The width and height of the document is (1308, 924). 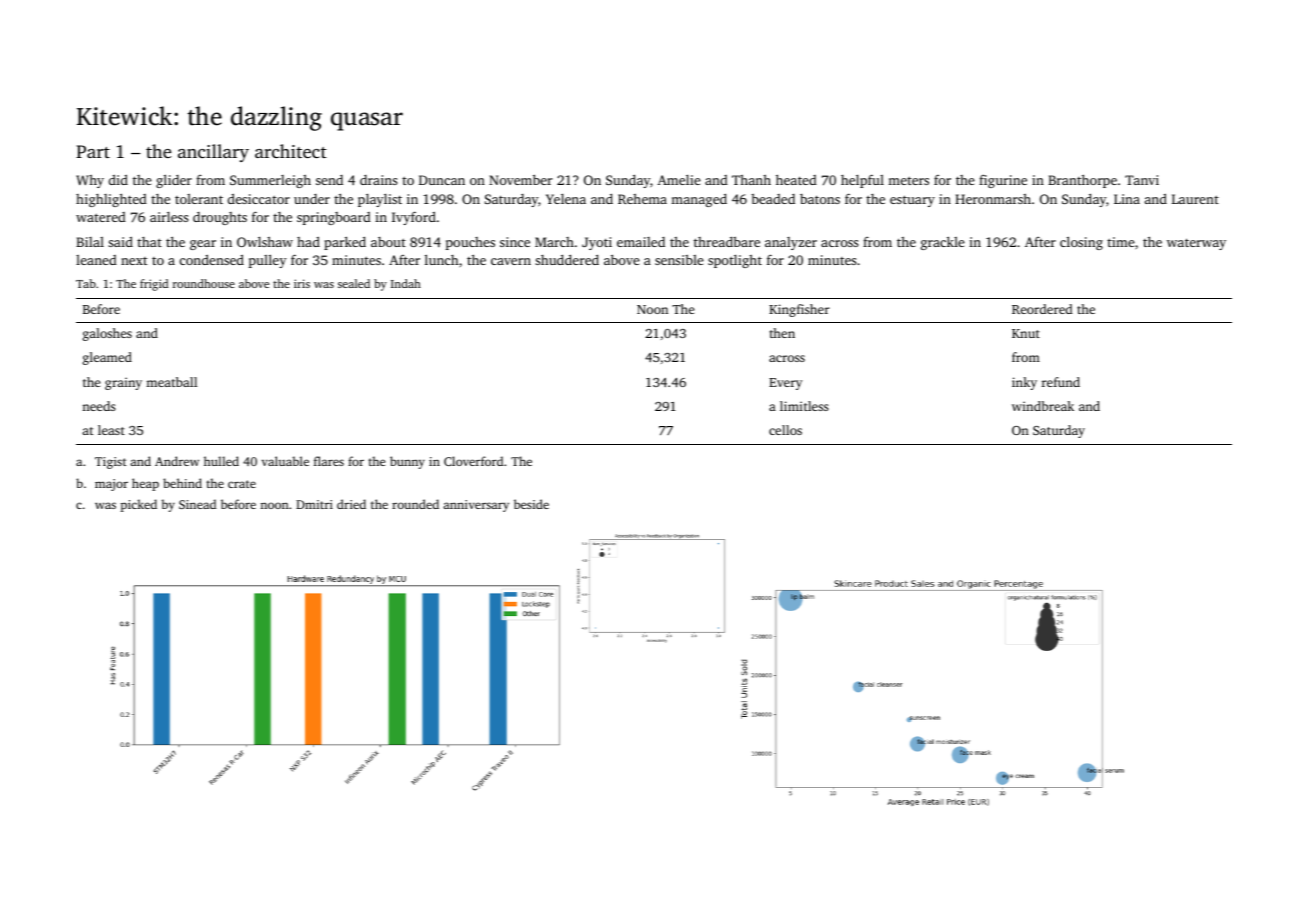 I want to click on under, so click(x=312, y=199).
